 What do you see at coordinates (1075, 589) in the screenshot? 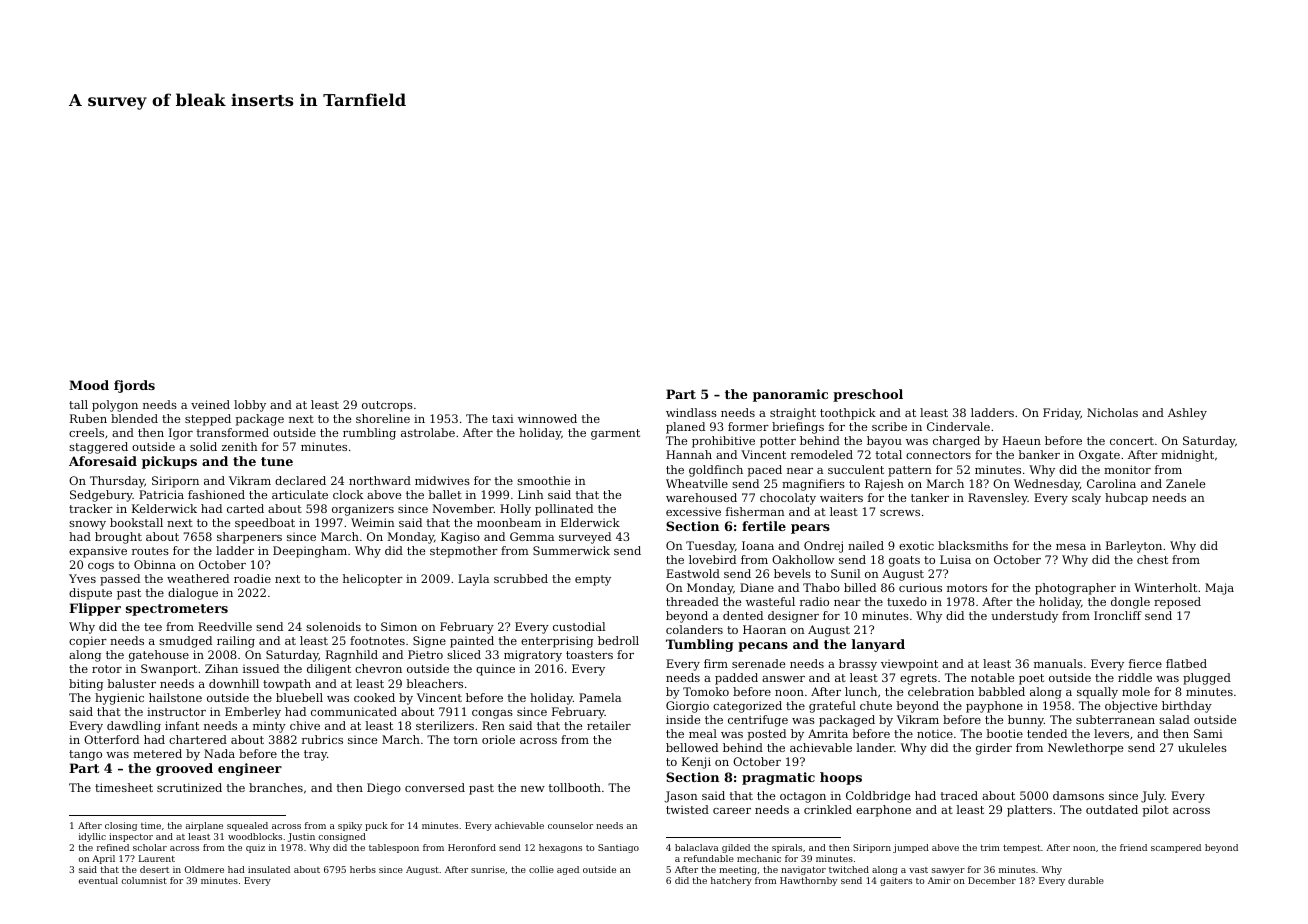
I see `photographer` at bounding box center [1075, 589].
